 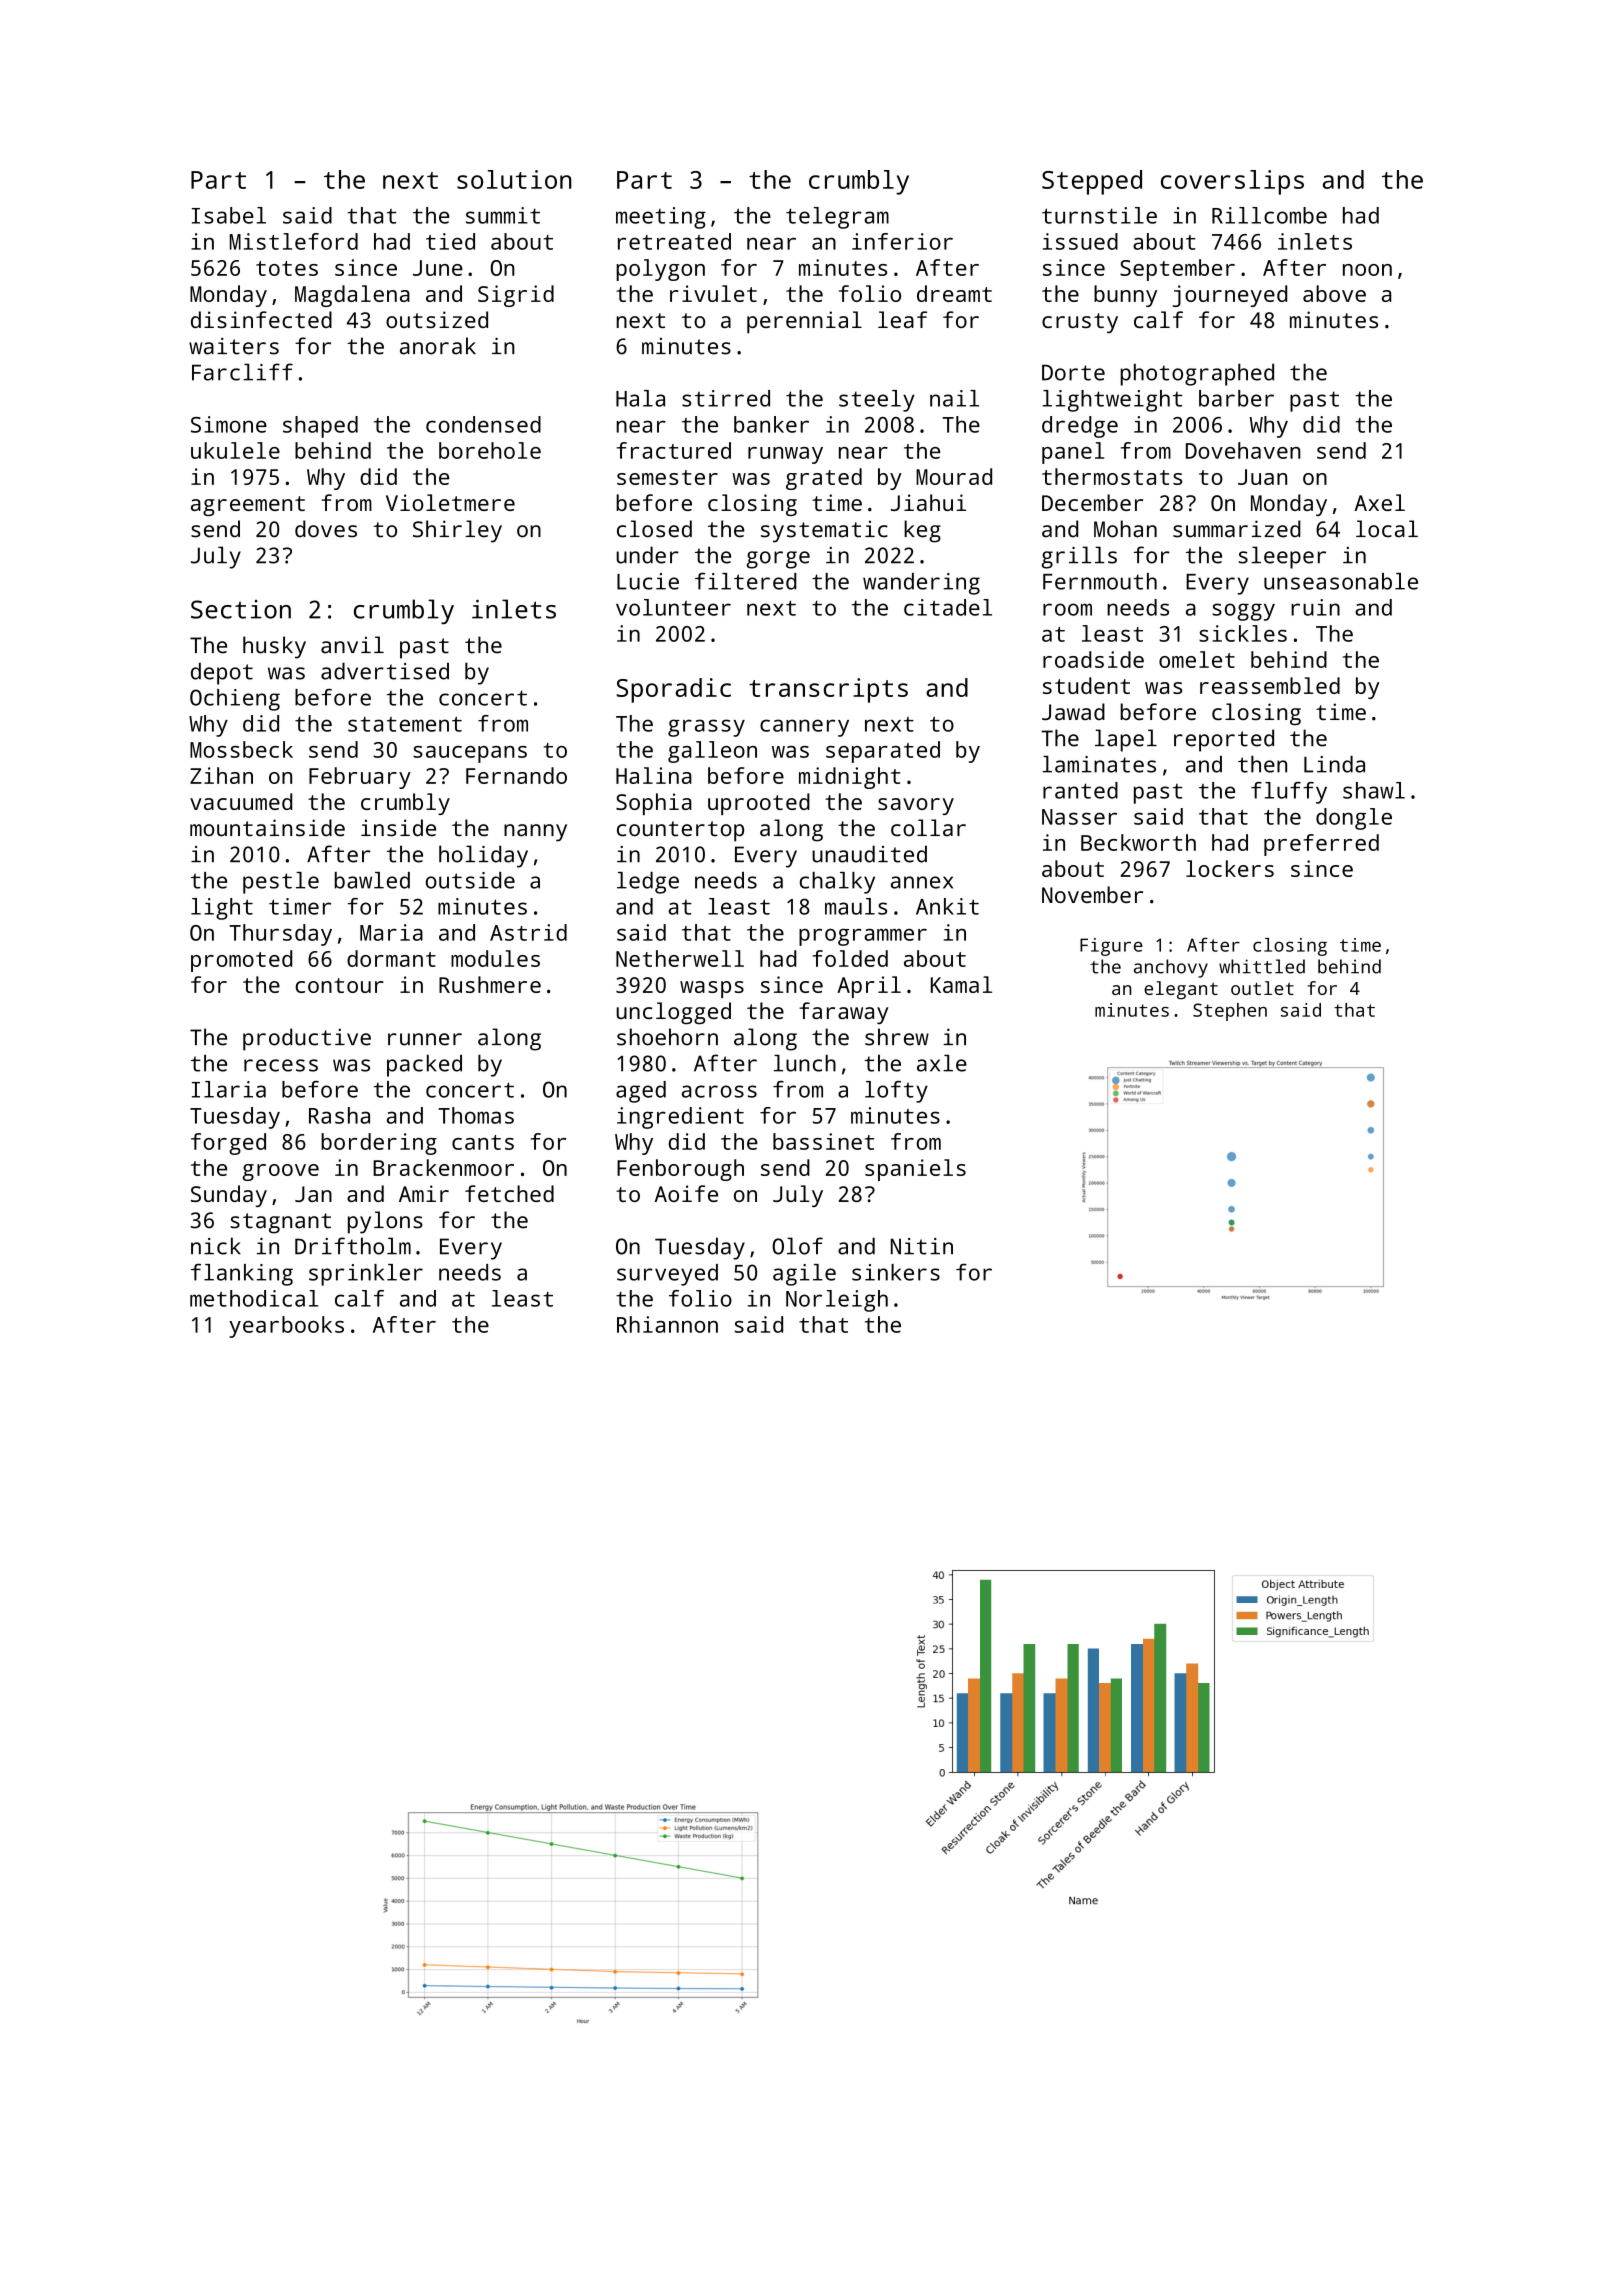 I want to click on fetched, so click(x=509, y=1193).
